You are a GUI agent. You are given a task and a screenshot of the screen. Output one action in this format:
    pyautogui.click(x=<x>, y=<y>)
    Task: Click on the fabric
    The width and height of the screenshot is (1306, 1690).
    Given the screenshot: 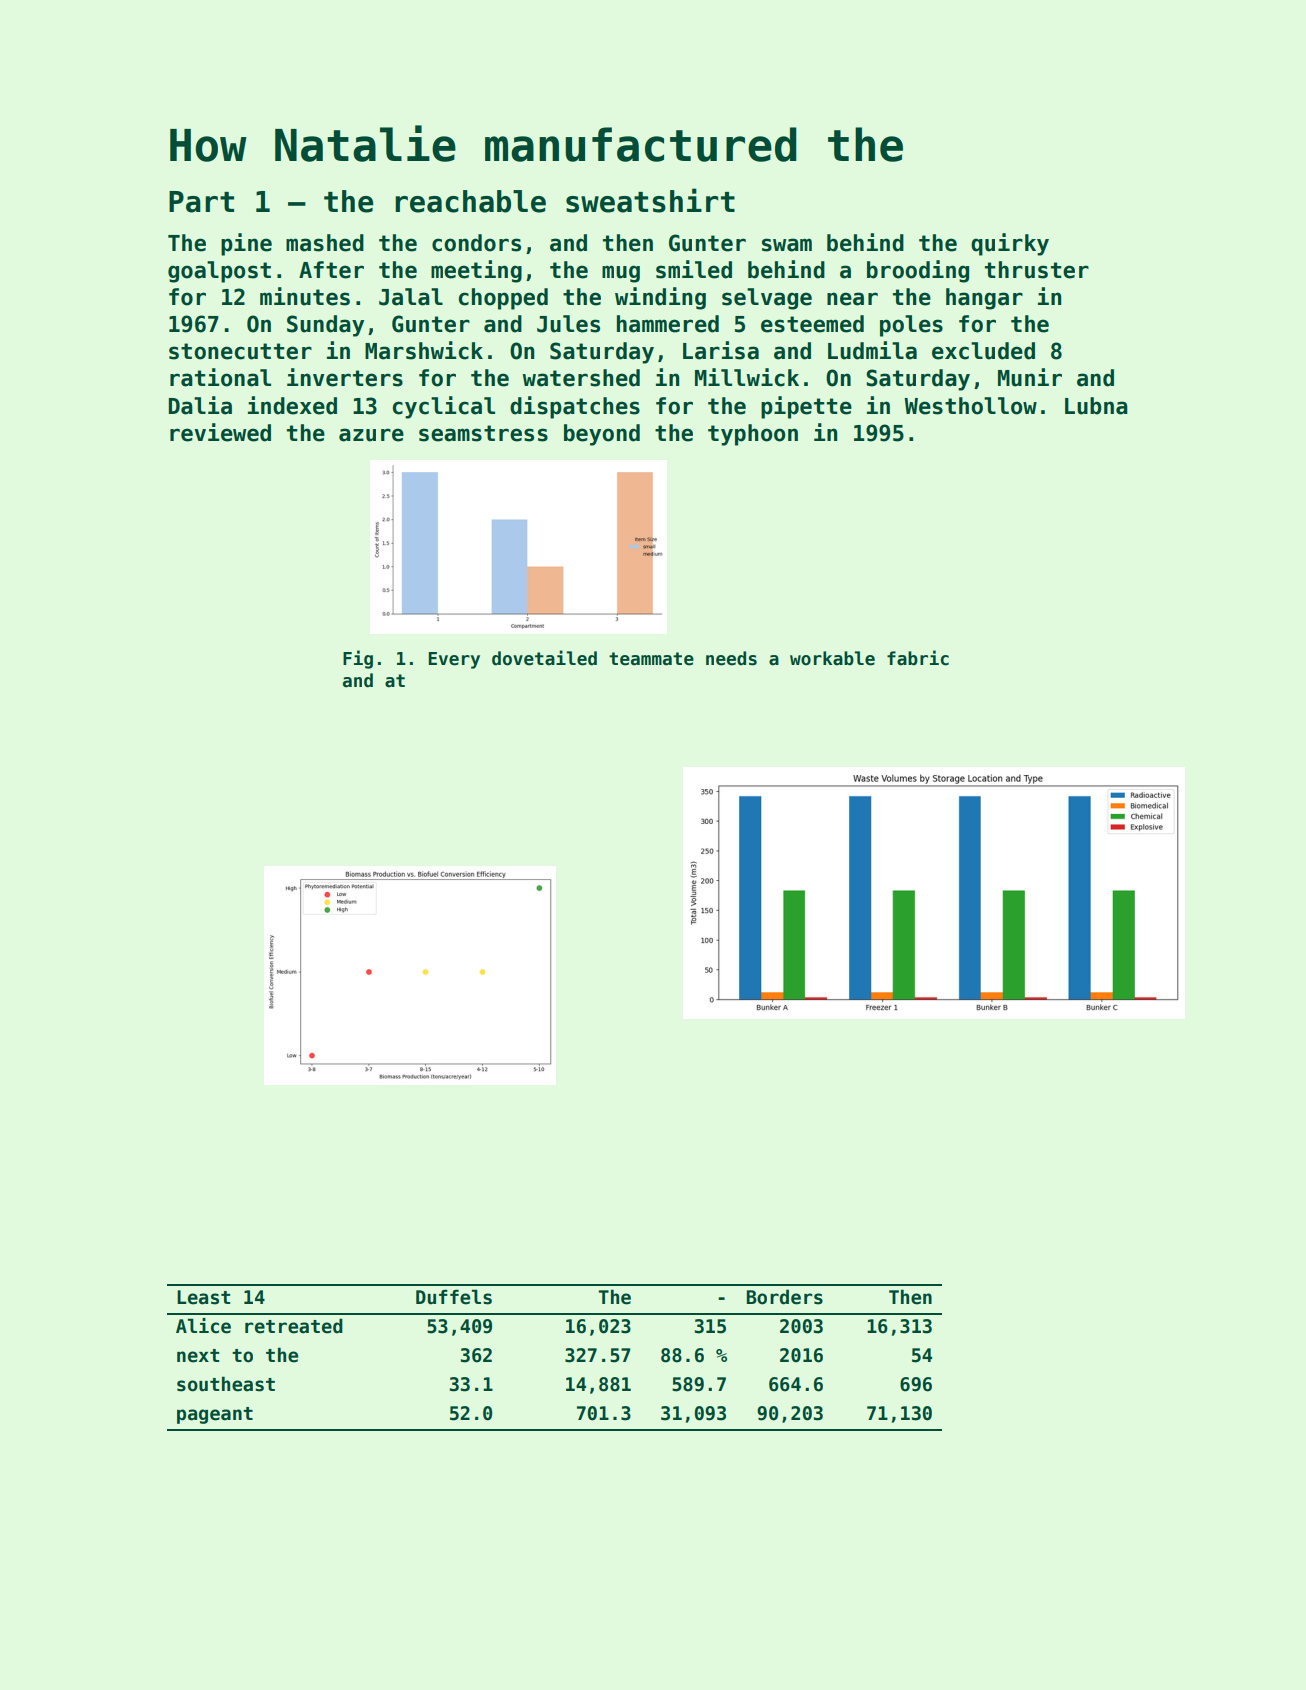 What is the action you would take?
    pyautogui.click(x=918, y=658)
